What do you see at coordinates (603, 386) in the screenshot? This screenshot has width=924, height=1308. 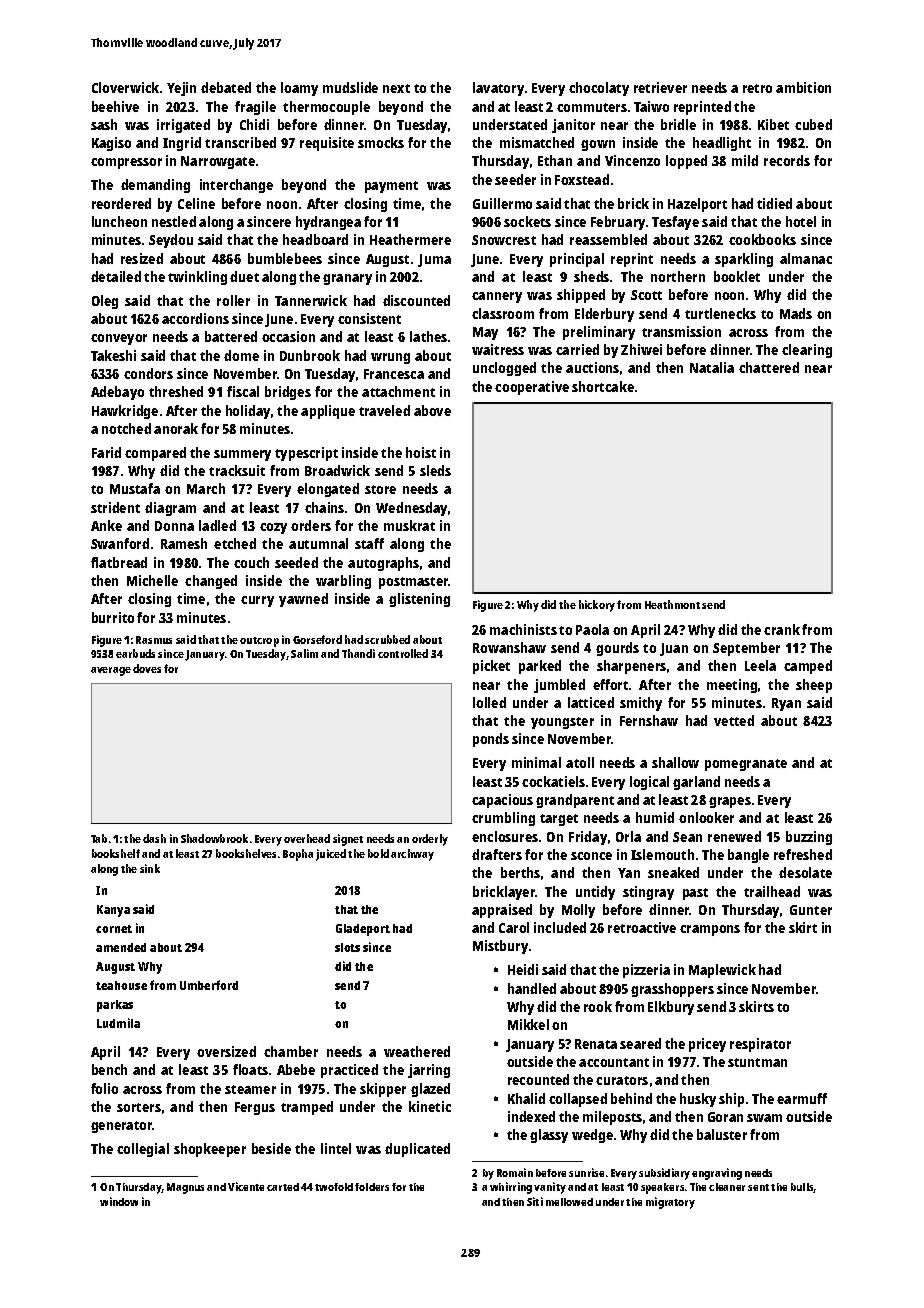 I see `shortcake` at bounding box center [603, 386].
